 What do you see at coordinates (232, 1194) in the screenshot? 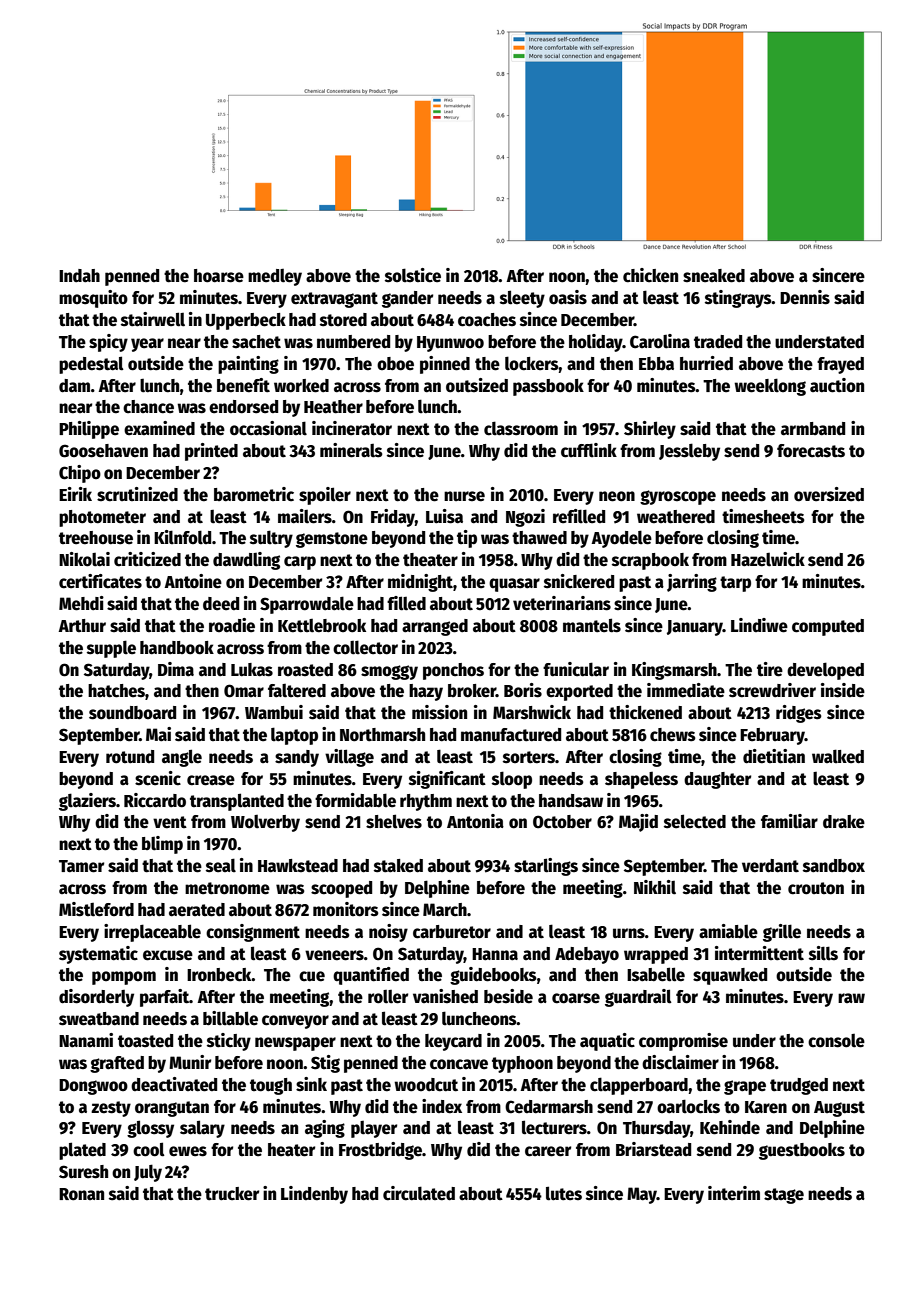
I see `trucker` at bounding box center [232, 1194].
